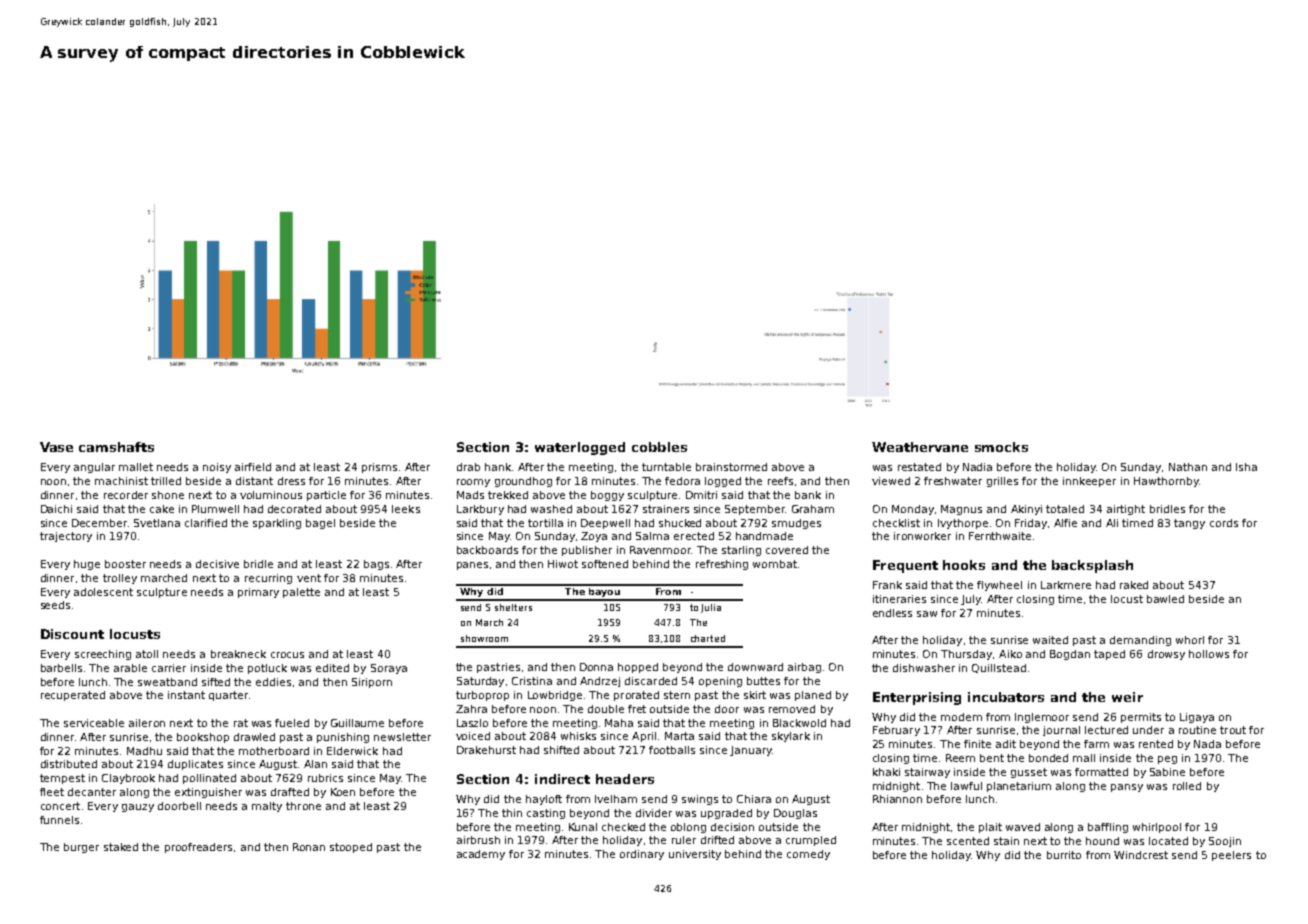 The height and width of the screenshot is (924, 1308). What do you see at coordinates (1001, 447) in the screenshot?
I see `smocks` at bounding box center [1001, 447].
